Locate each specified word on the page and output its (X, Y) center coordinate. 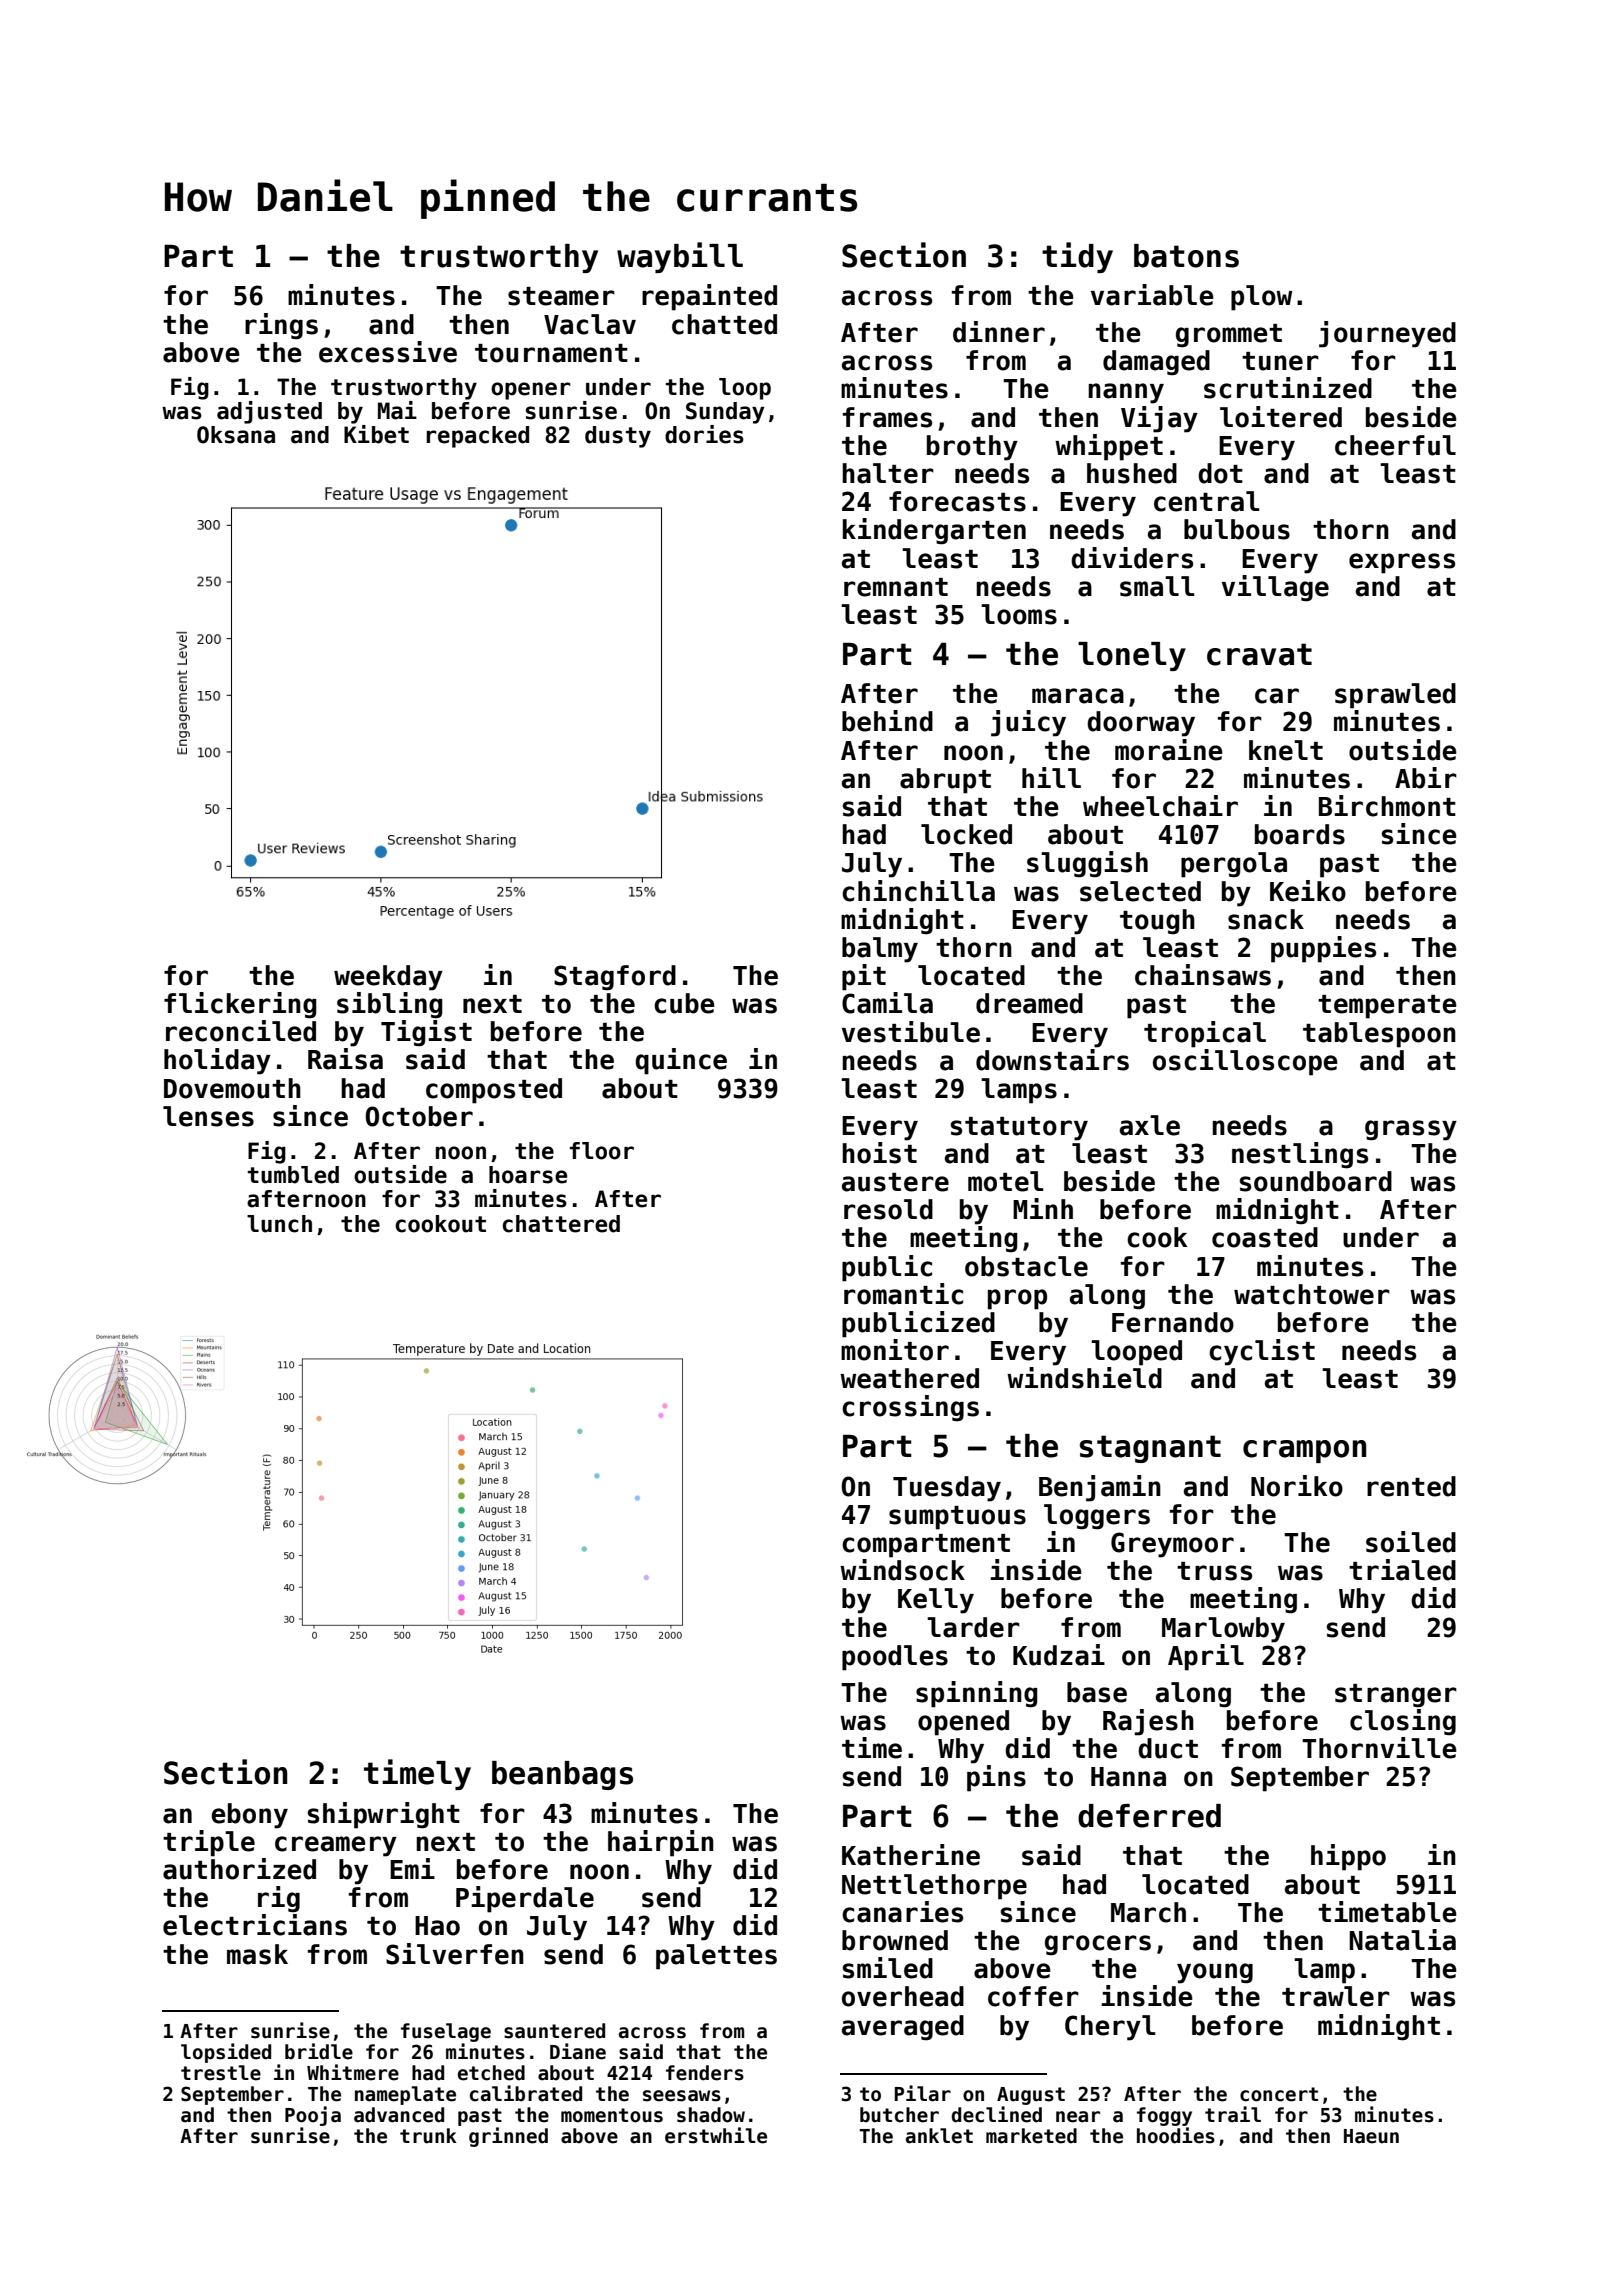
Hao (437, 1926)
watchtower (1312, 1294)
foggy (1164, 2116)
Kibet (376, 434)
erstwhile (716, 2135)
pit (864, 977)
